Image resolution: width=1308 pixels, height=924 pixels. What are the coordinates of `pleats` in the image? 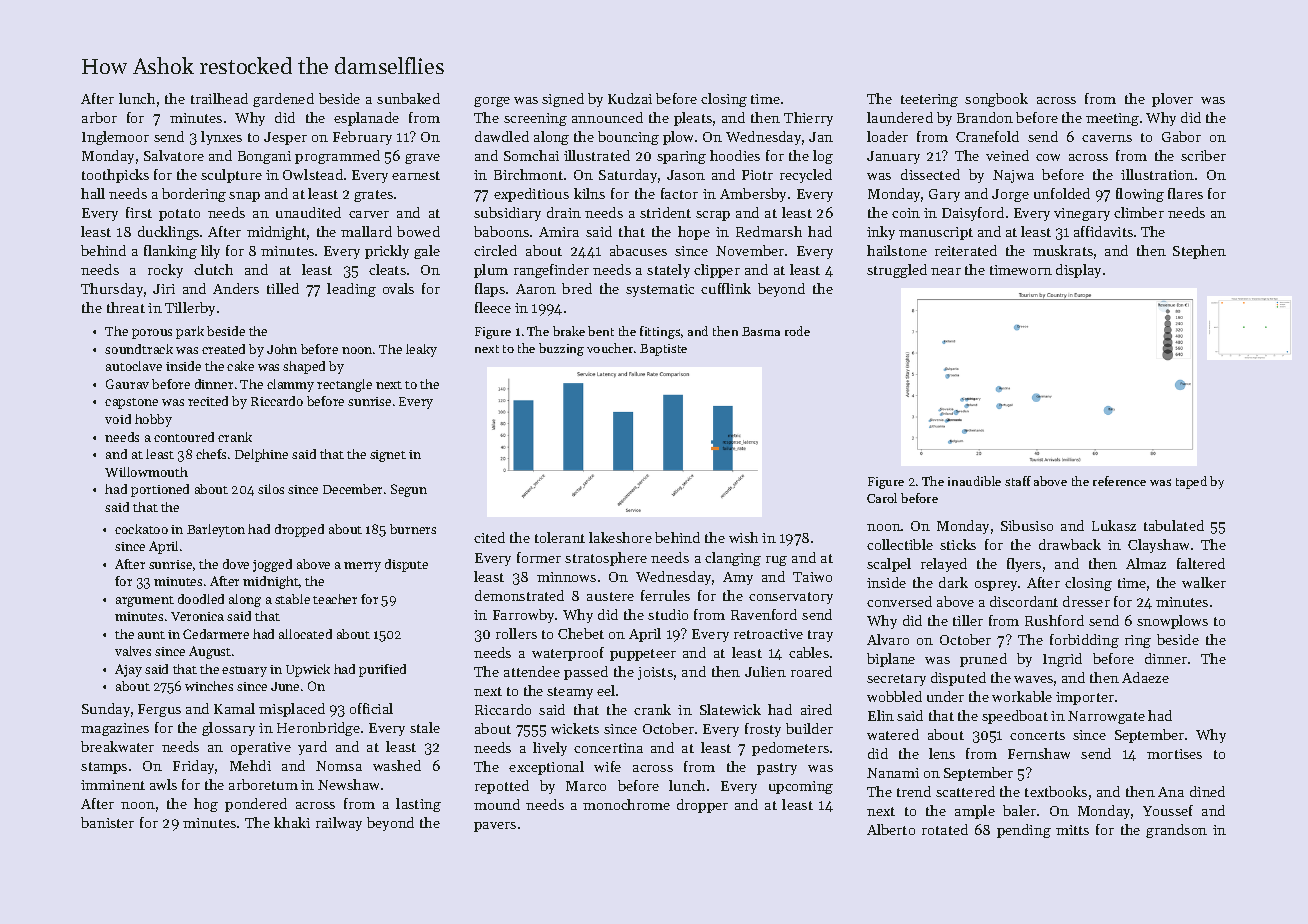 It's located at (693, 119).
